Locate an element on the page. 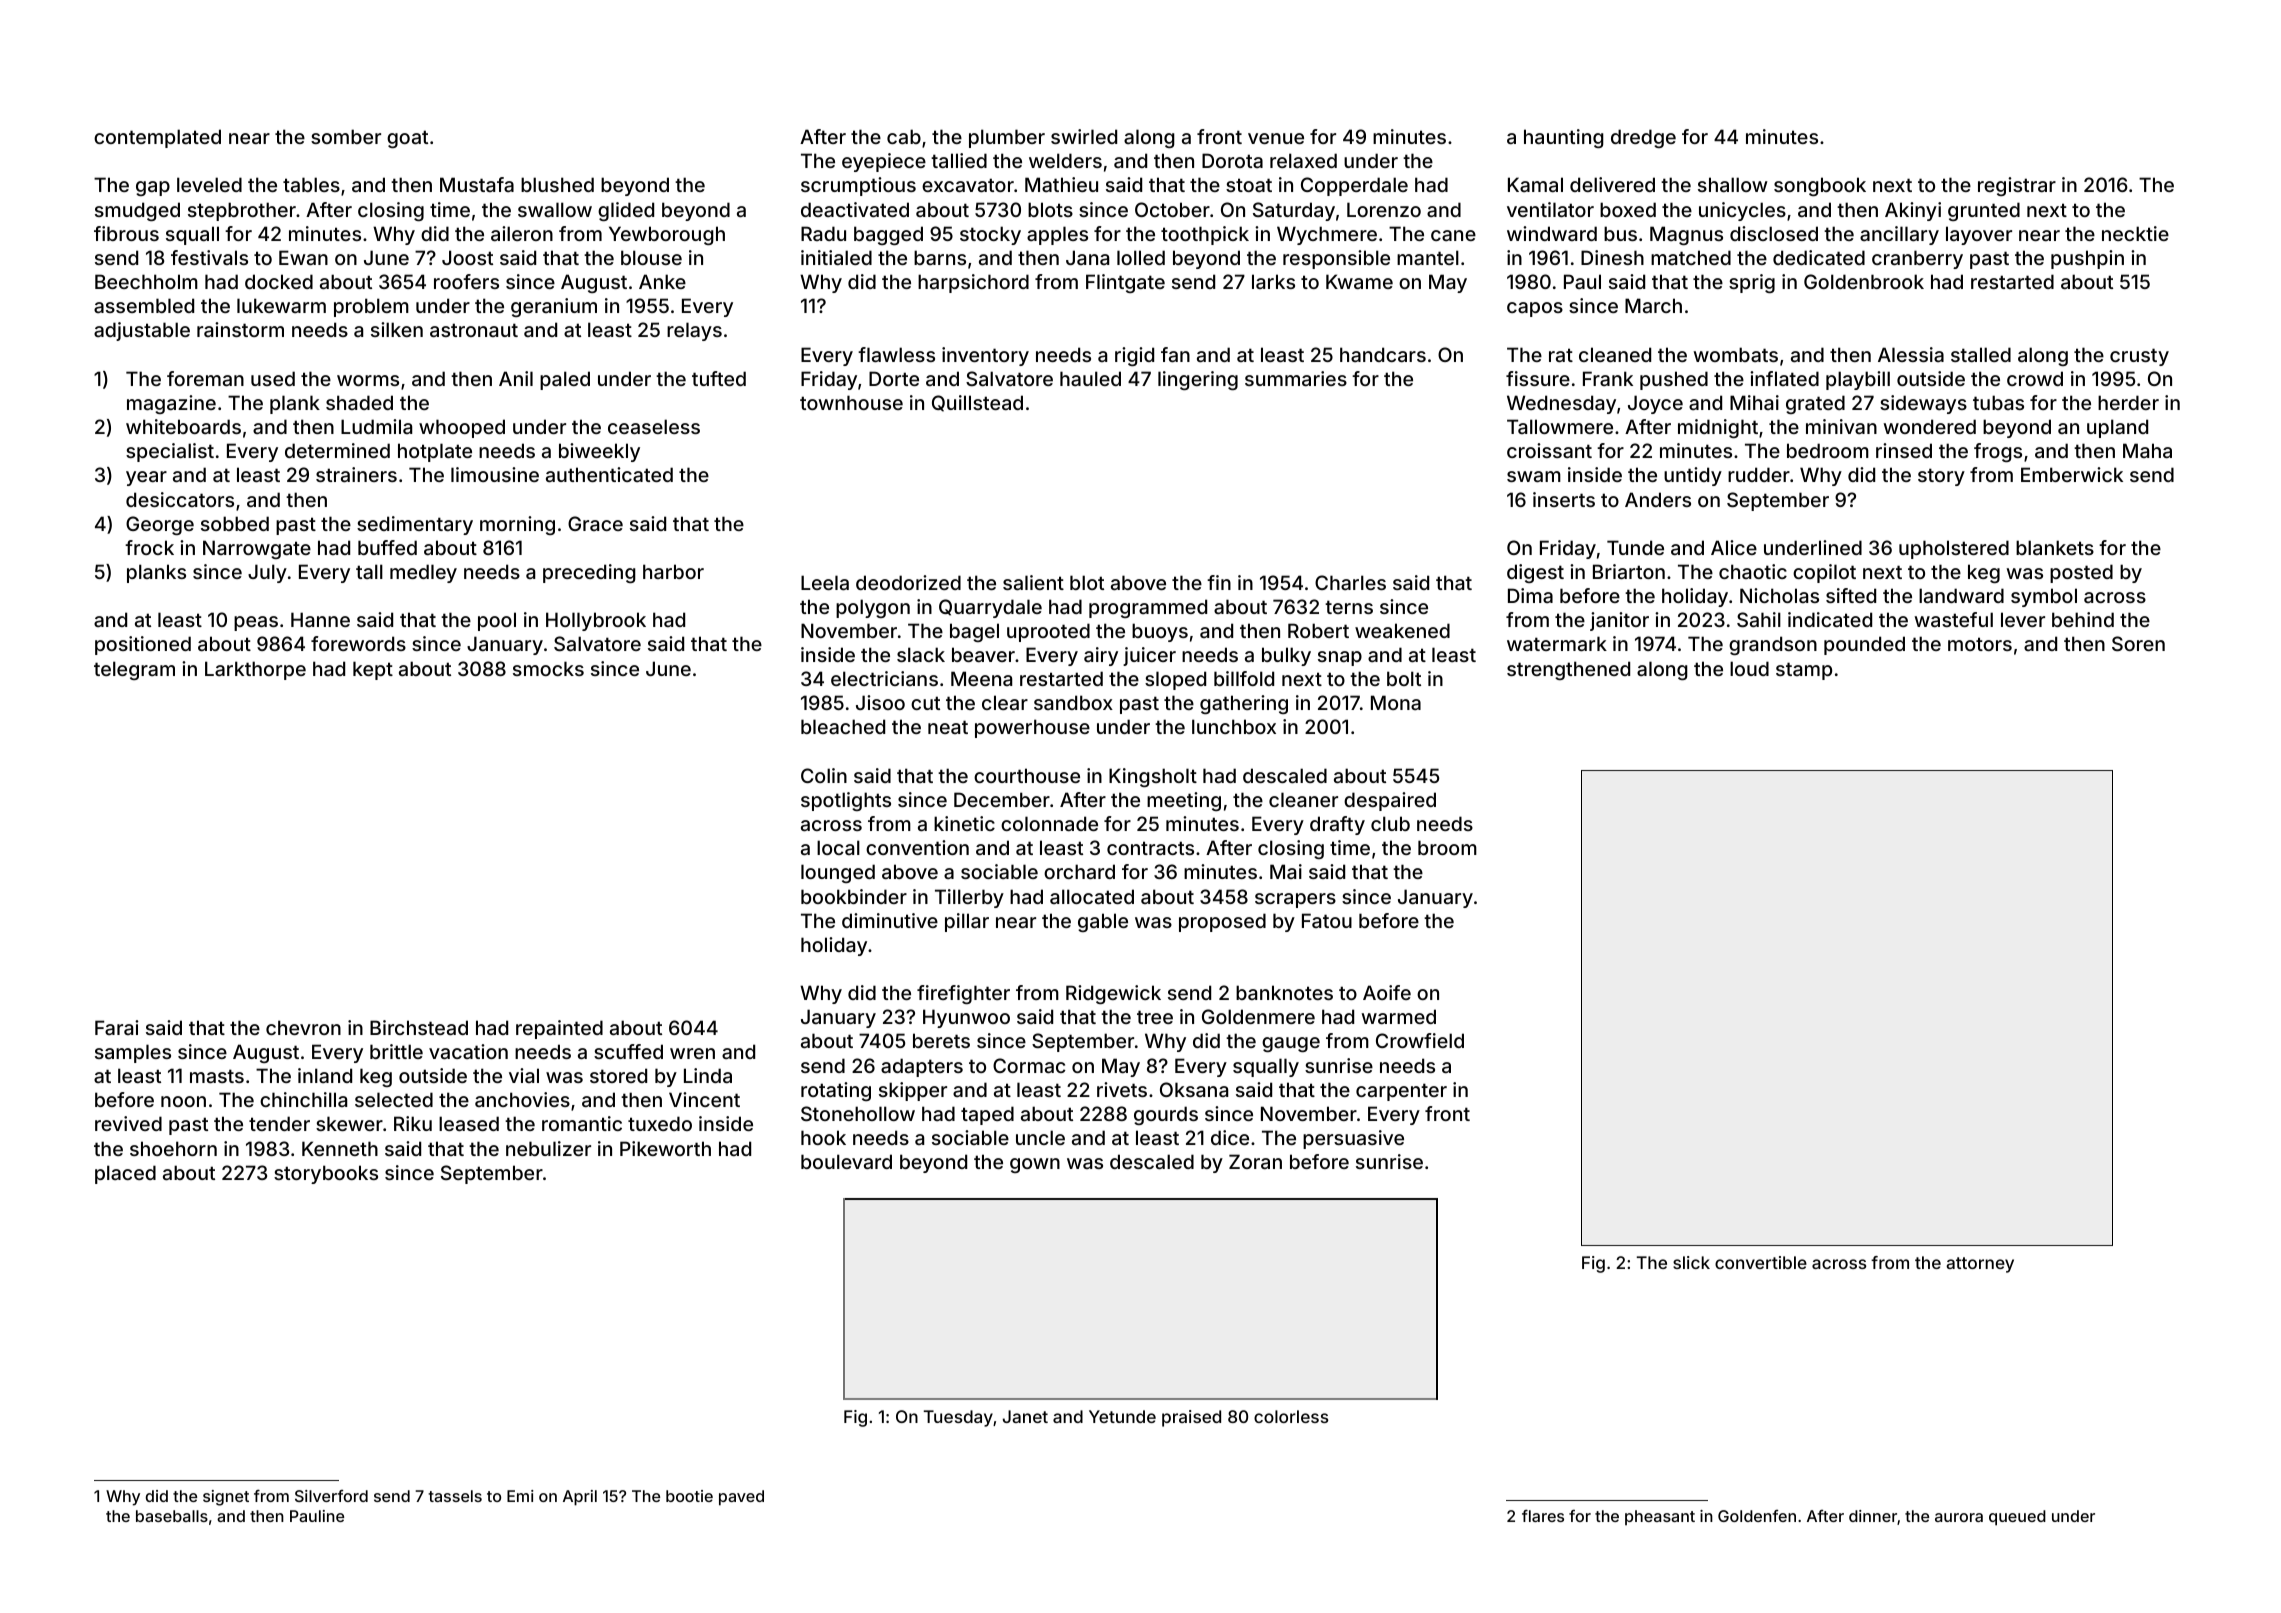 This image has width=2281, height=1613. local is located at coordinates (838, 847).
